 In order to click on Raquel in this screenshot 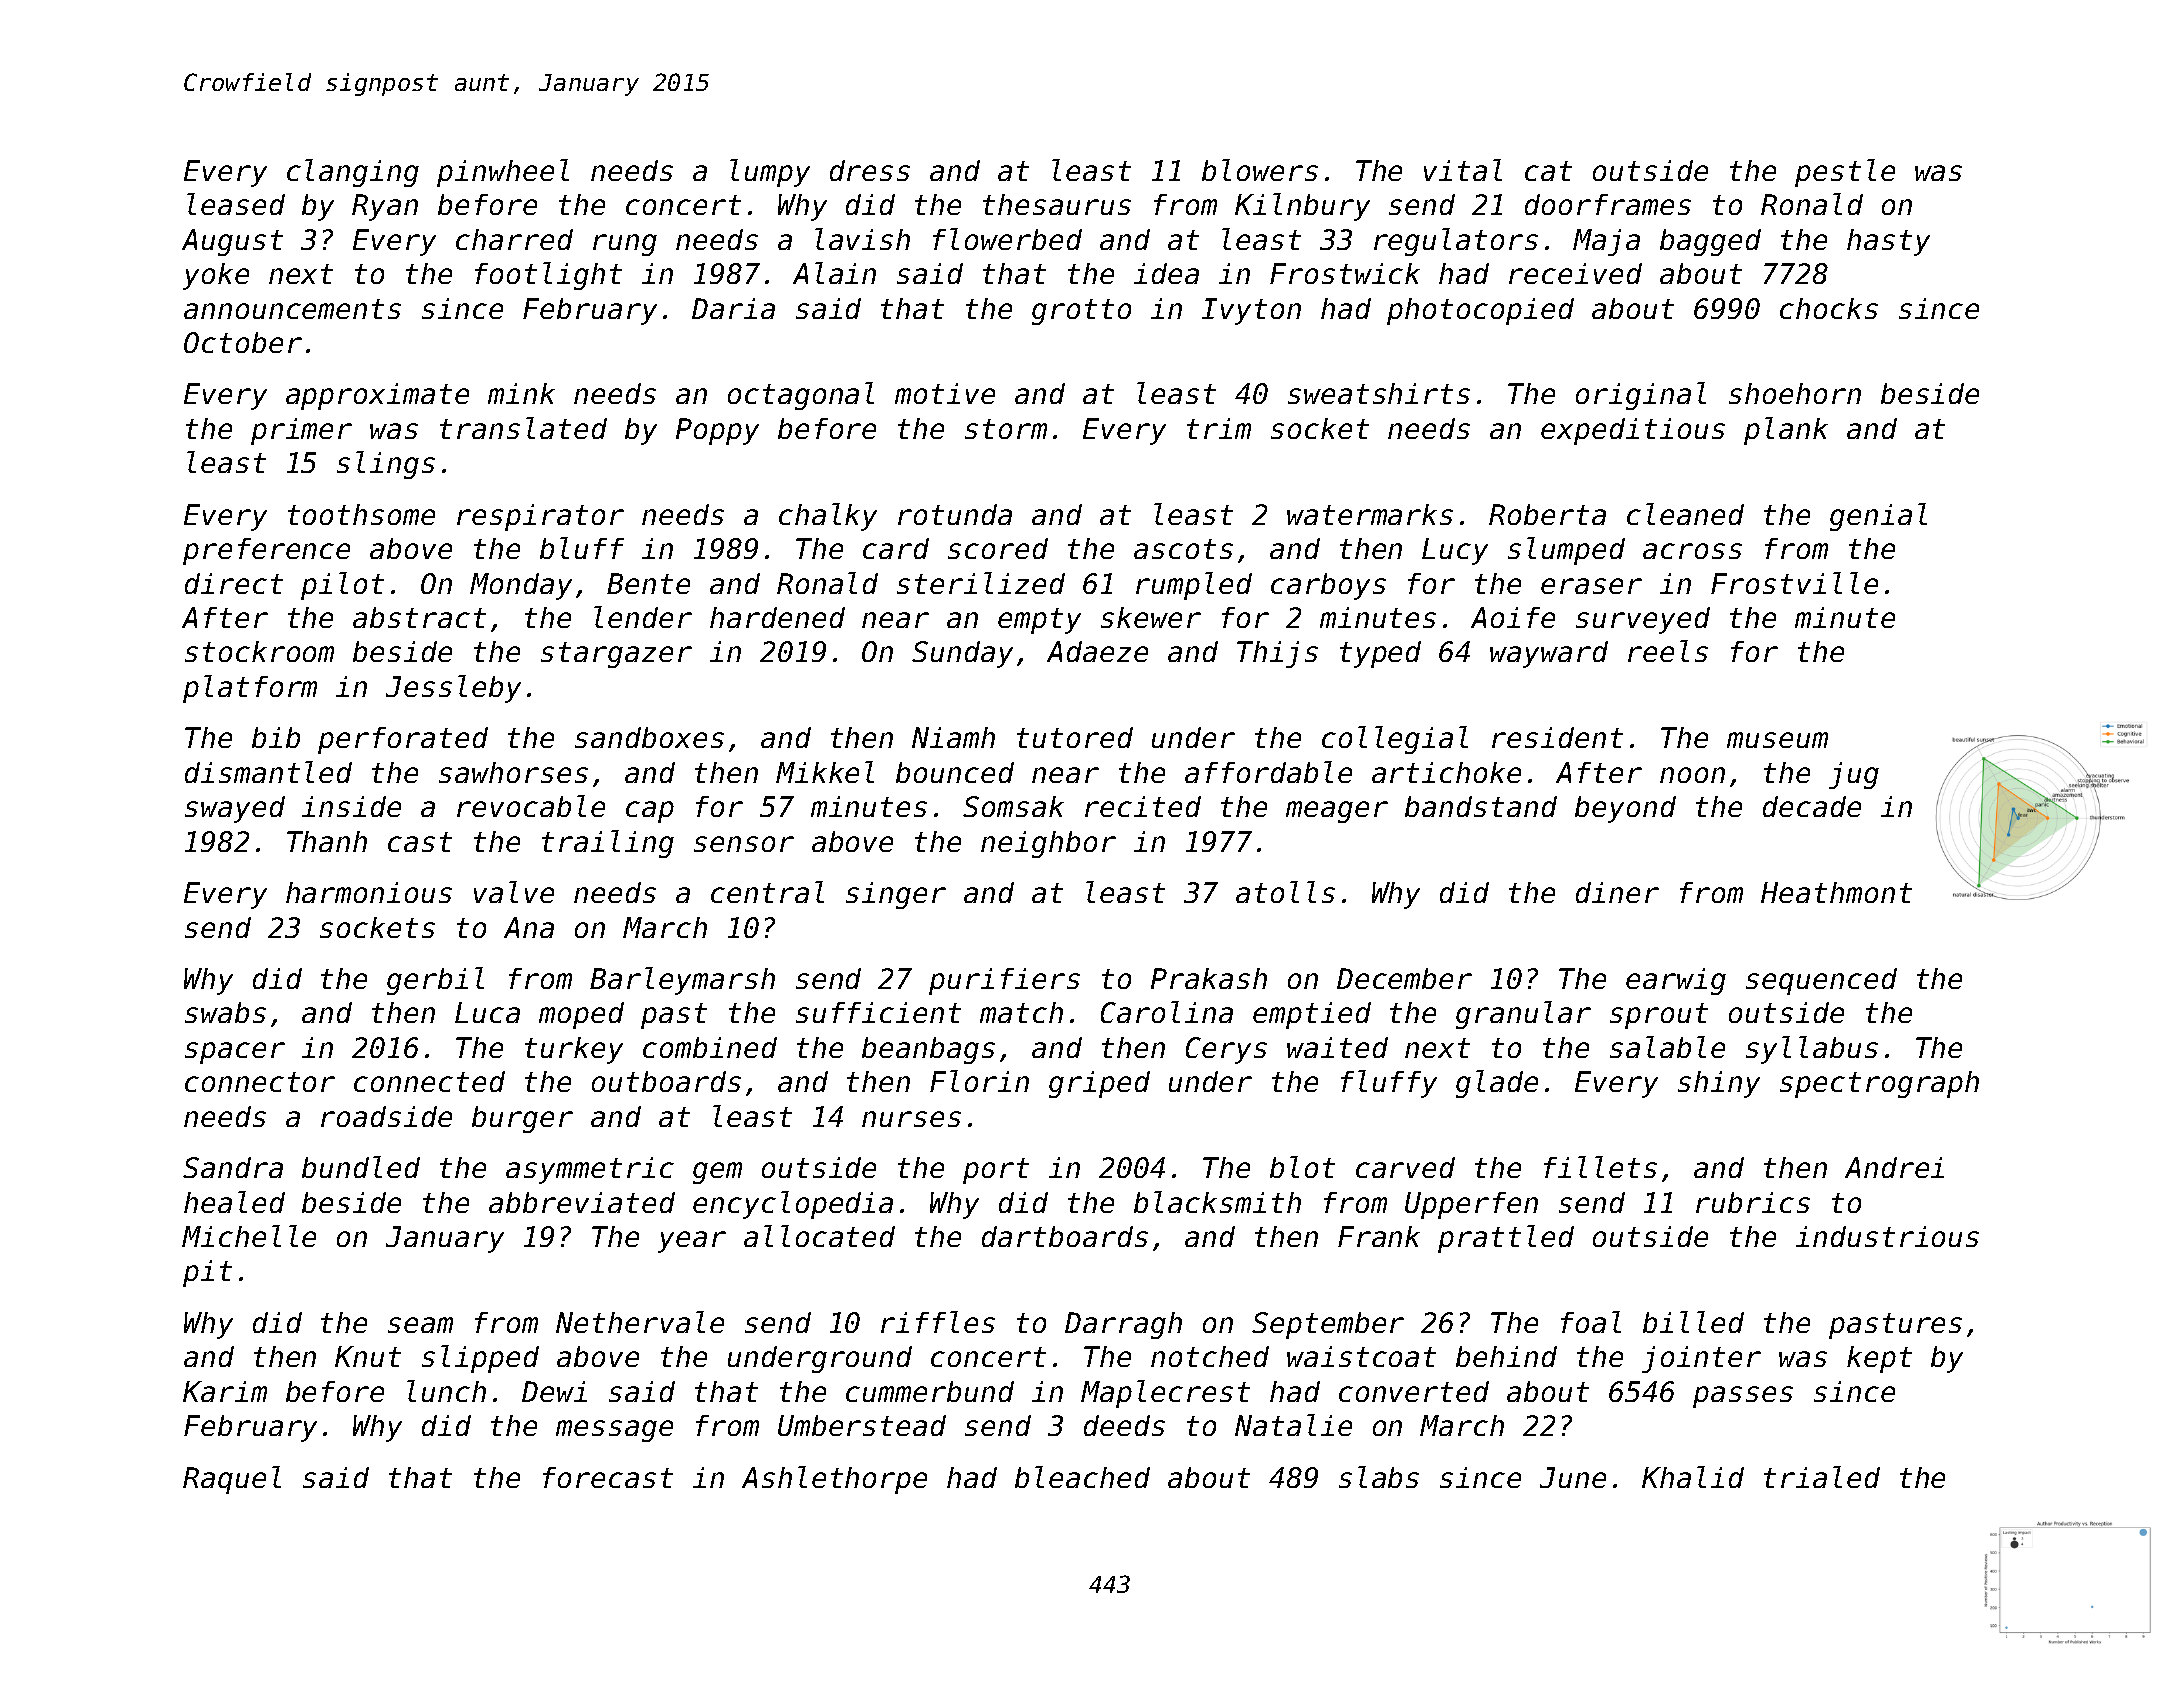, I will do `click(232, 1480)`.
